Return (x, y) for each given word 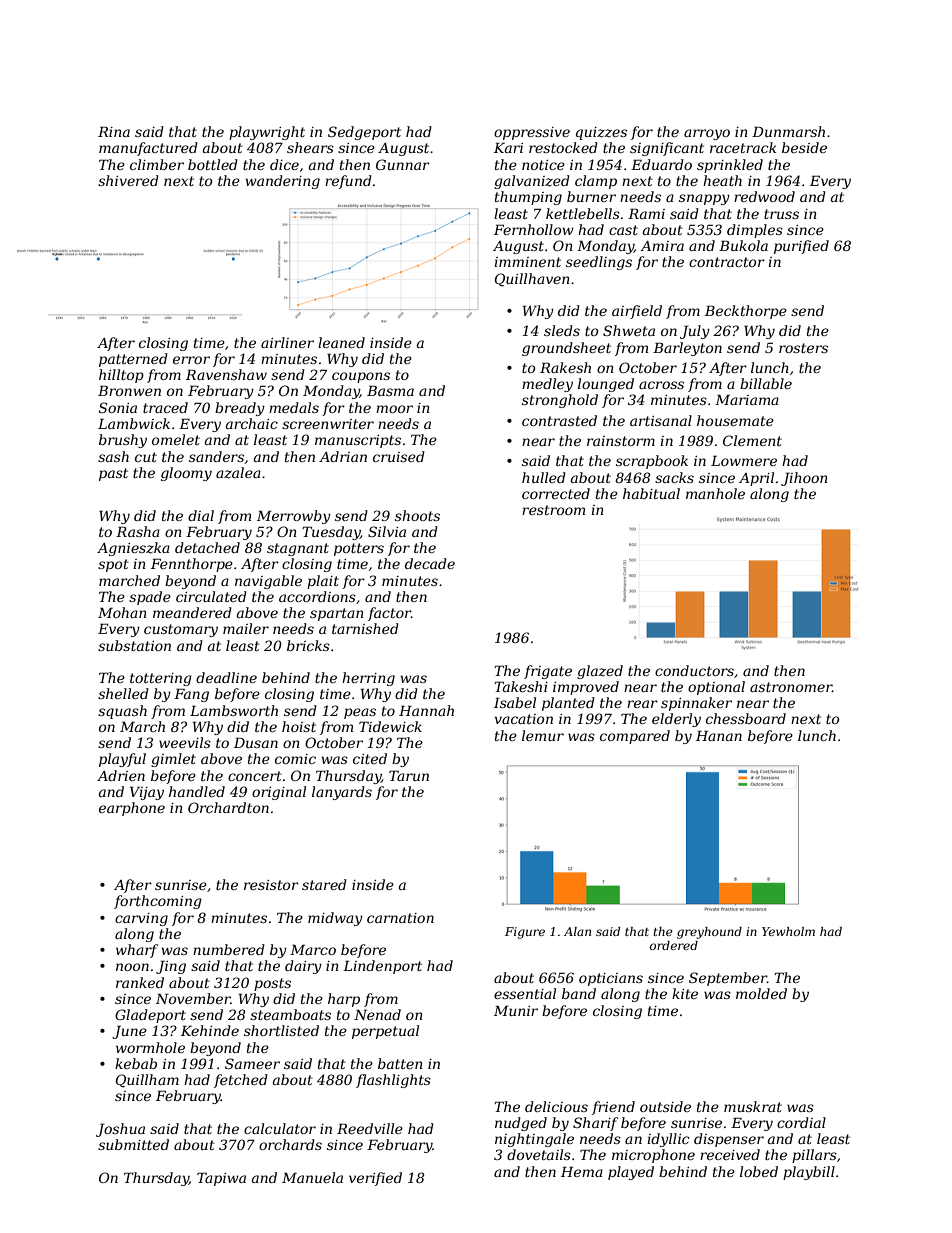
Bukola (743, 245)
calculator (280, 1128)
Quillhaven (532, 280)
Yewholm (788, 931)
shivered (128, 180)
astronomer (791, 687)
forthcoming (158, 902)
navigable (268, 582)
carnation (400, 918)
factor (389, 614)
